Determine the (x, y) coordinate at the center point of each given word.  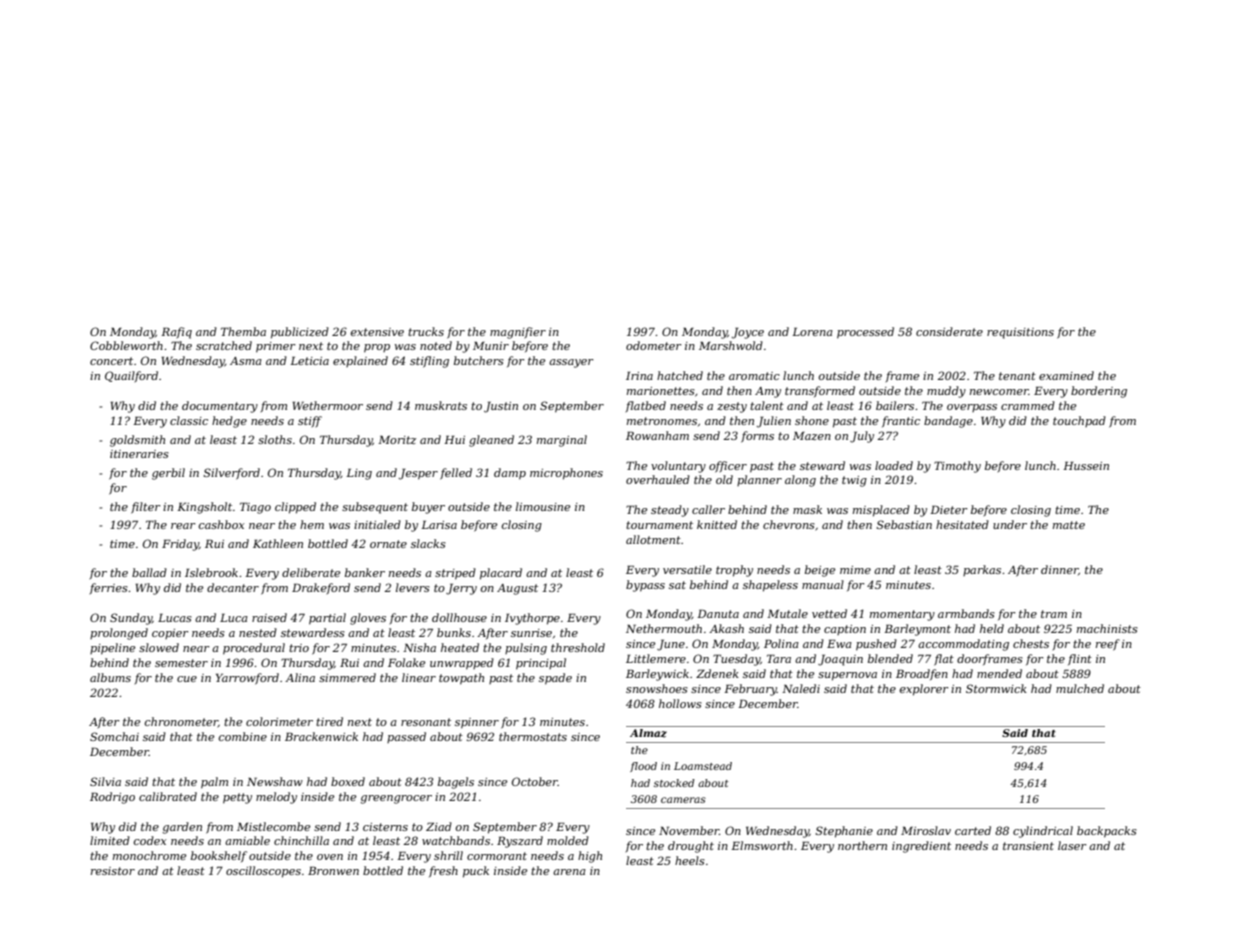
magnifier (518, 333)
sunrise (531, 633)
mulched (1080, 688)
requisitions (1020, 333)
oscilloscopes (263, 872)
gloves (368, 619)
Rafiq (176, 333)
